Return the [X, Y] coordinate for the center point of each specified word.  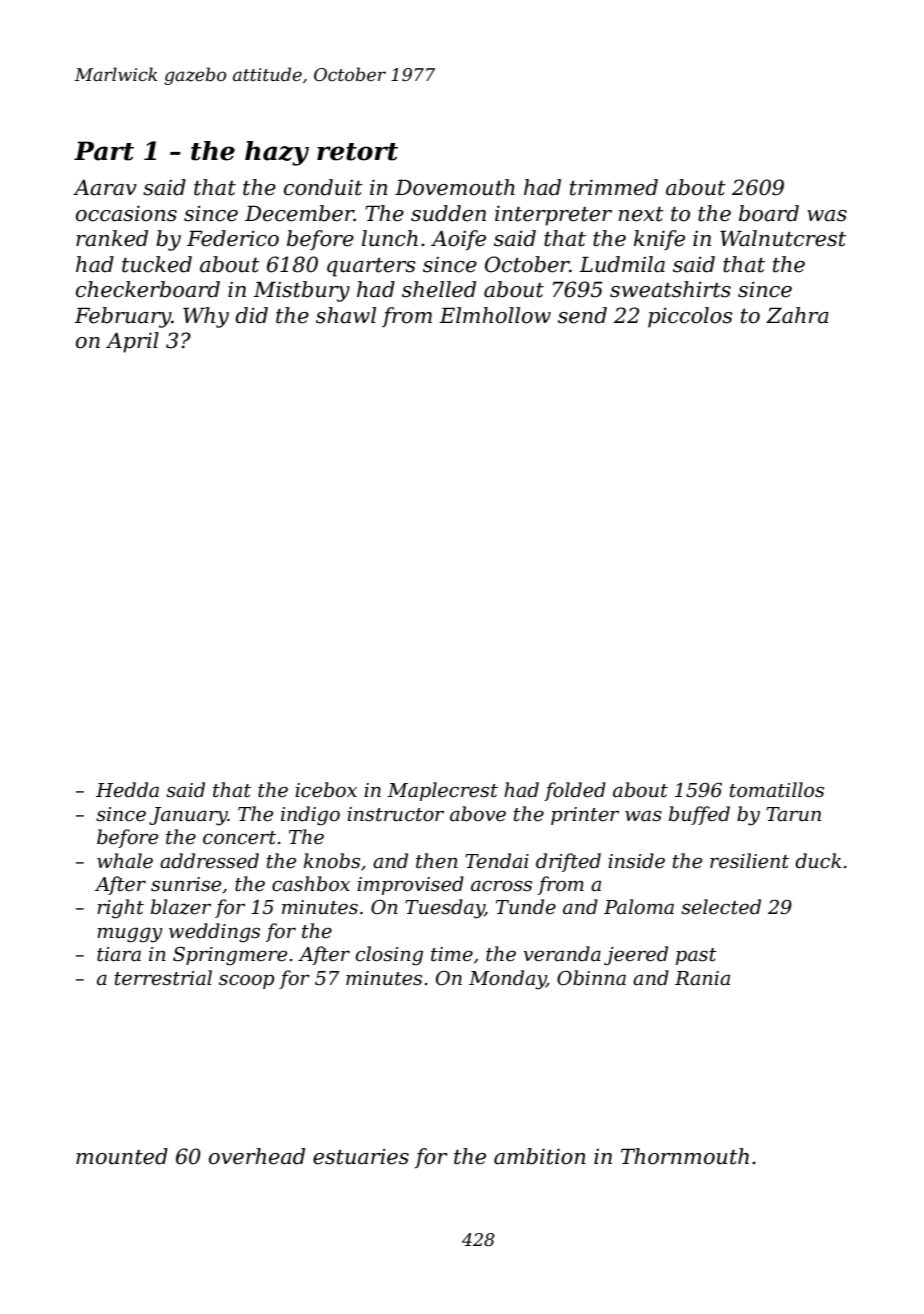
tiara [119, 954]
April [132, 342]
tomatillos [776, 790]
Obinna [591, 978]
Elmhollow [495, 315]
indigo [310, 816]
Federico [233, 238]
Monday [507, 980]
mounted [122, 1156]
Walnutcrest [783, 238]
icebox [326, 790]
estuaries [361, 1156]
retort [357, 152]
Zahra [797, 315]
